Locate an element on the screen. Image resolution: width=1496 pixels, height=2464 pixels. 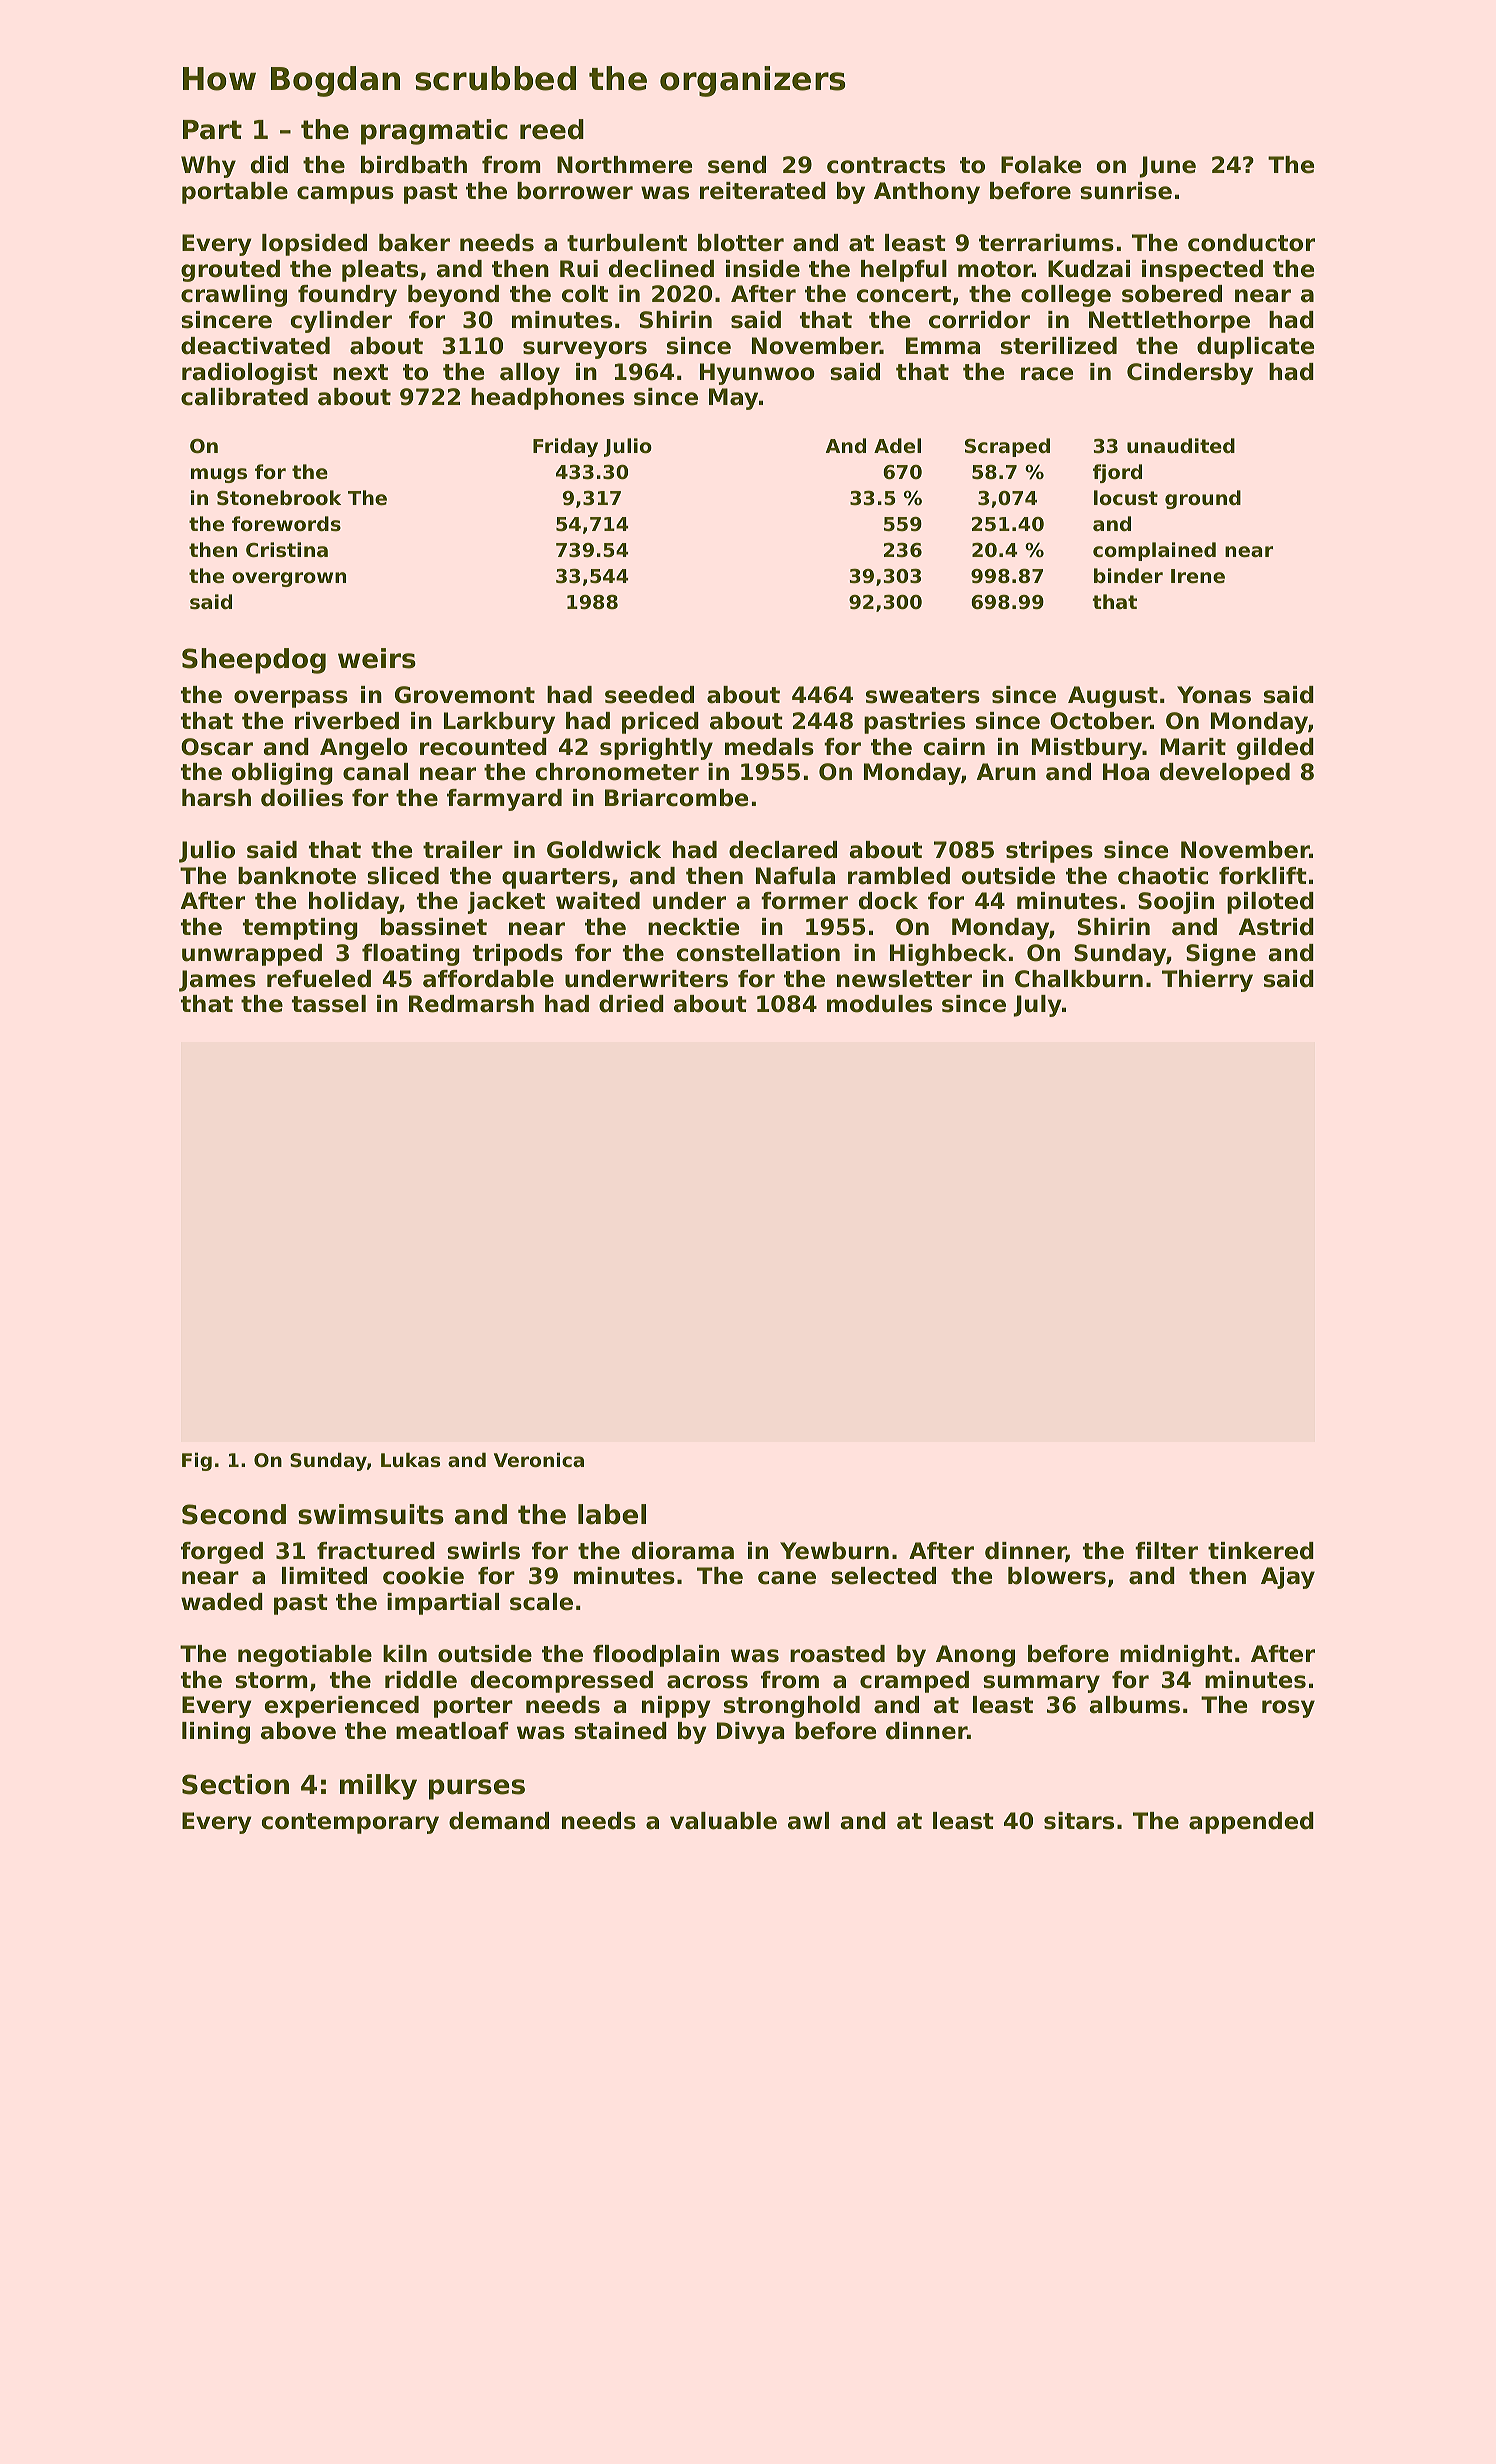
modules is located at coordinates (879, 1004).
